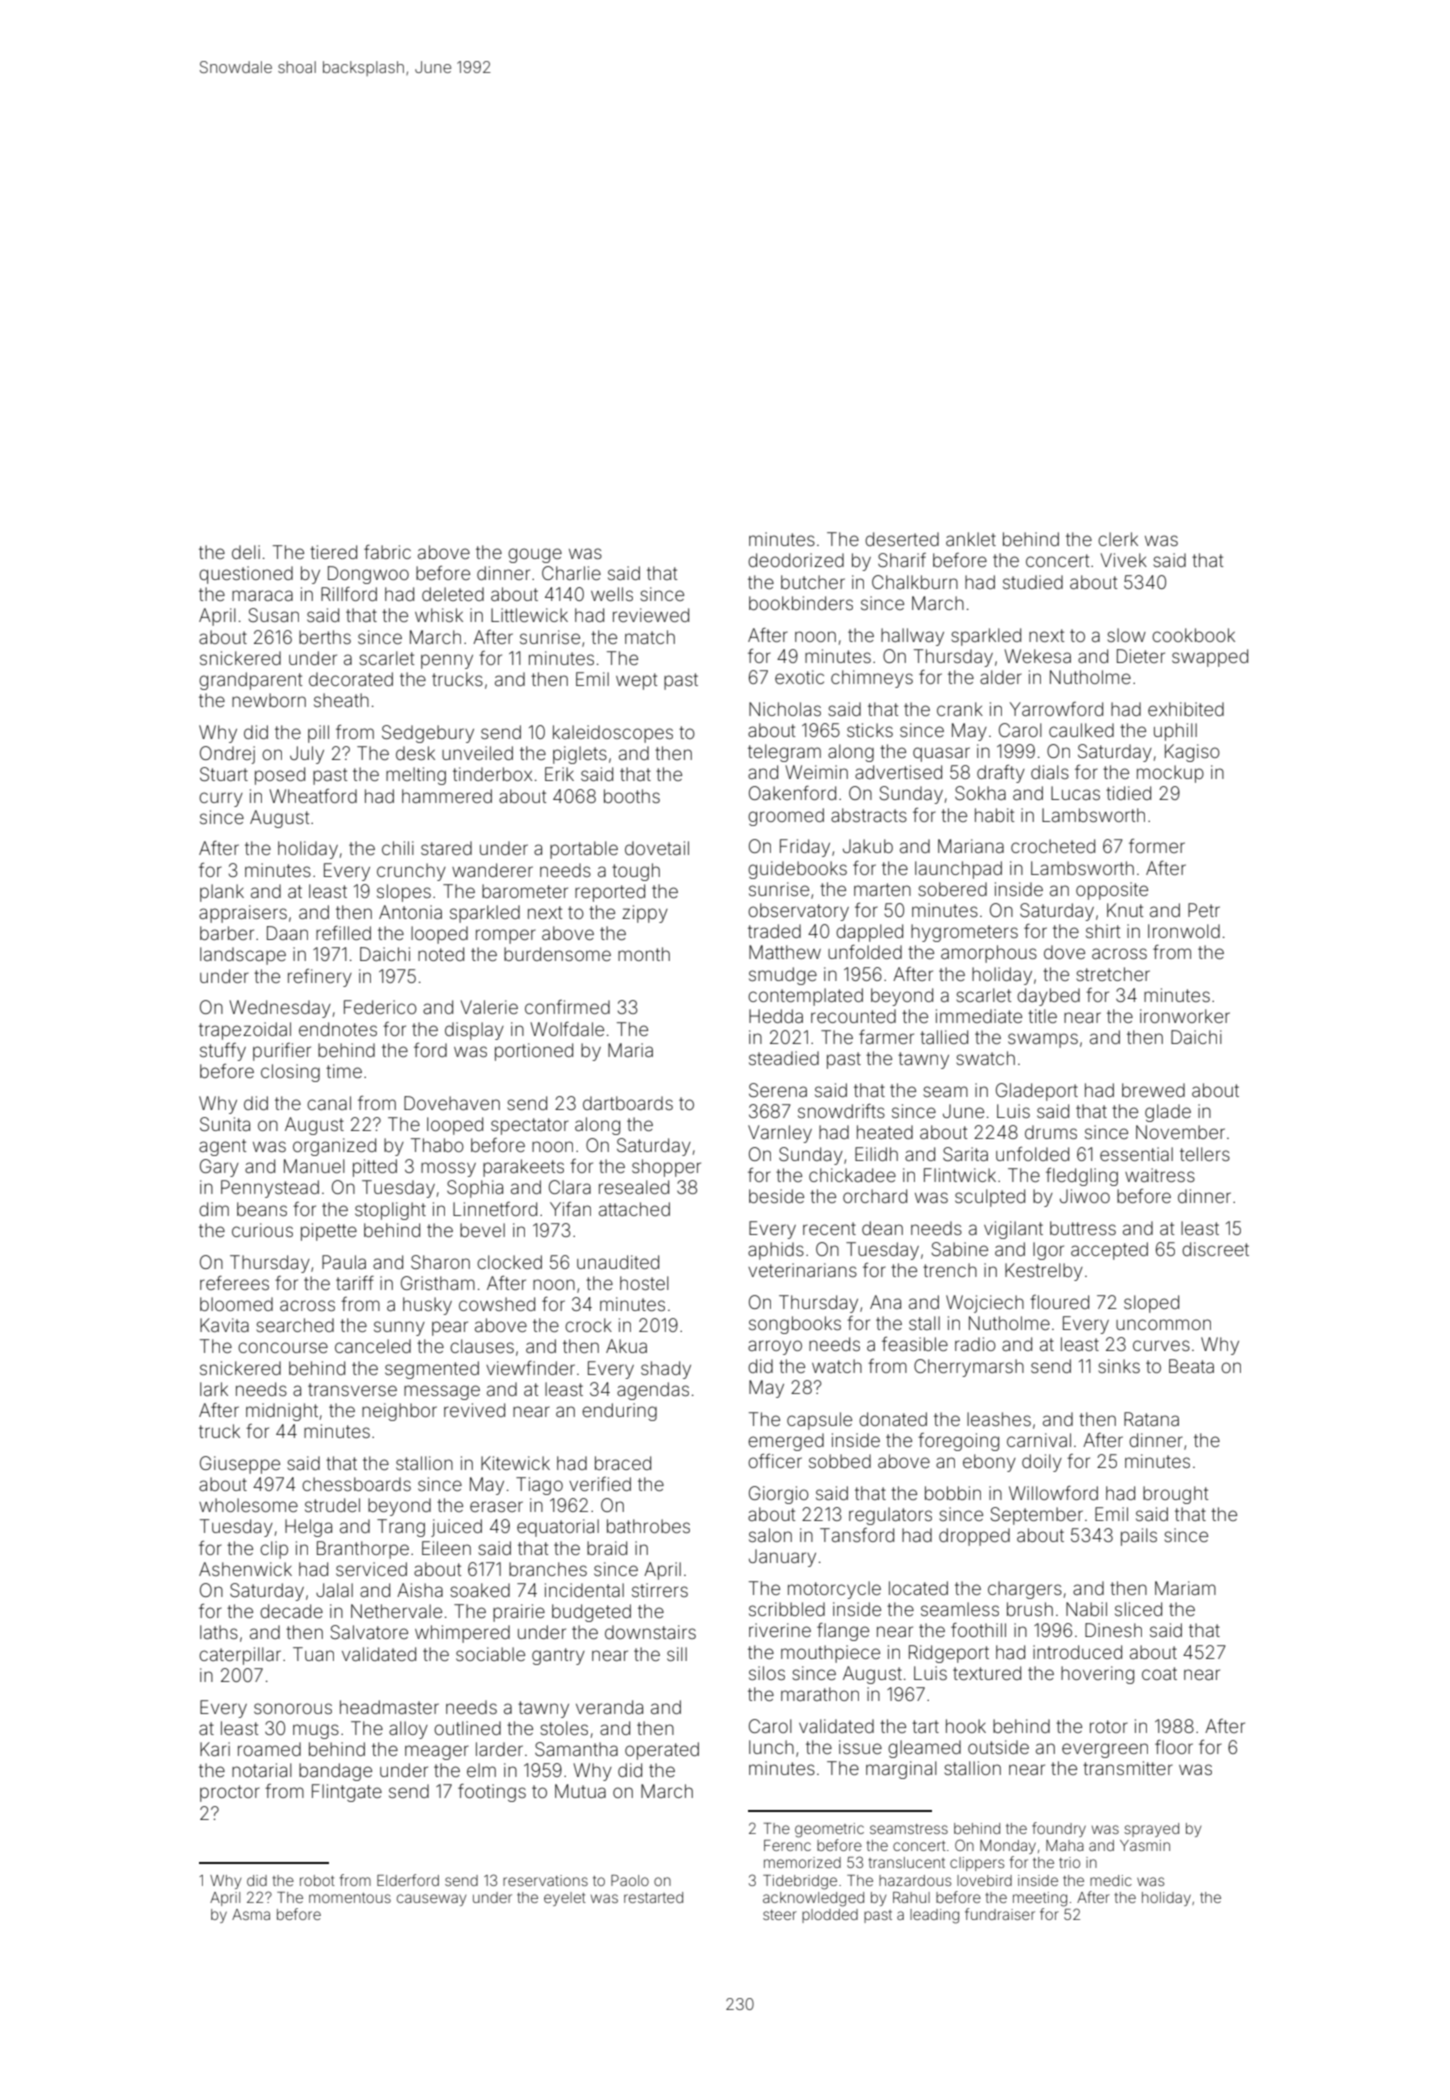 This page has width=1450, height=2100. Describe the element at coordinates (771, 1747) in the page. I see `lunch` at that location.
